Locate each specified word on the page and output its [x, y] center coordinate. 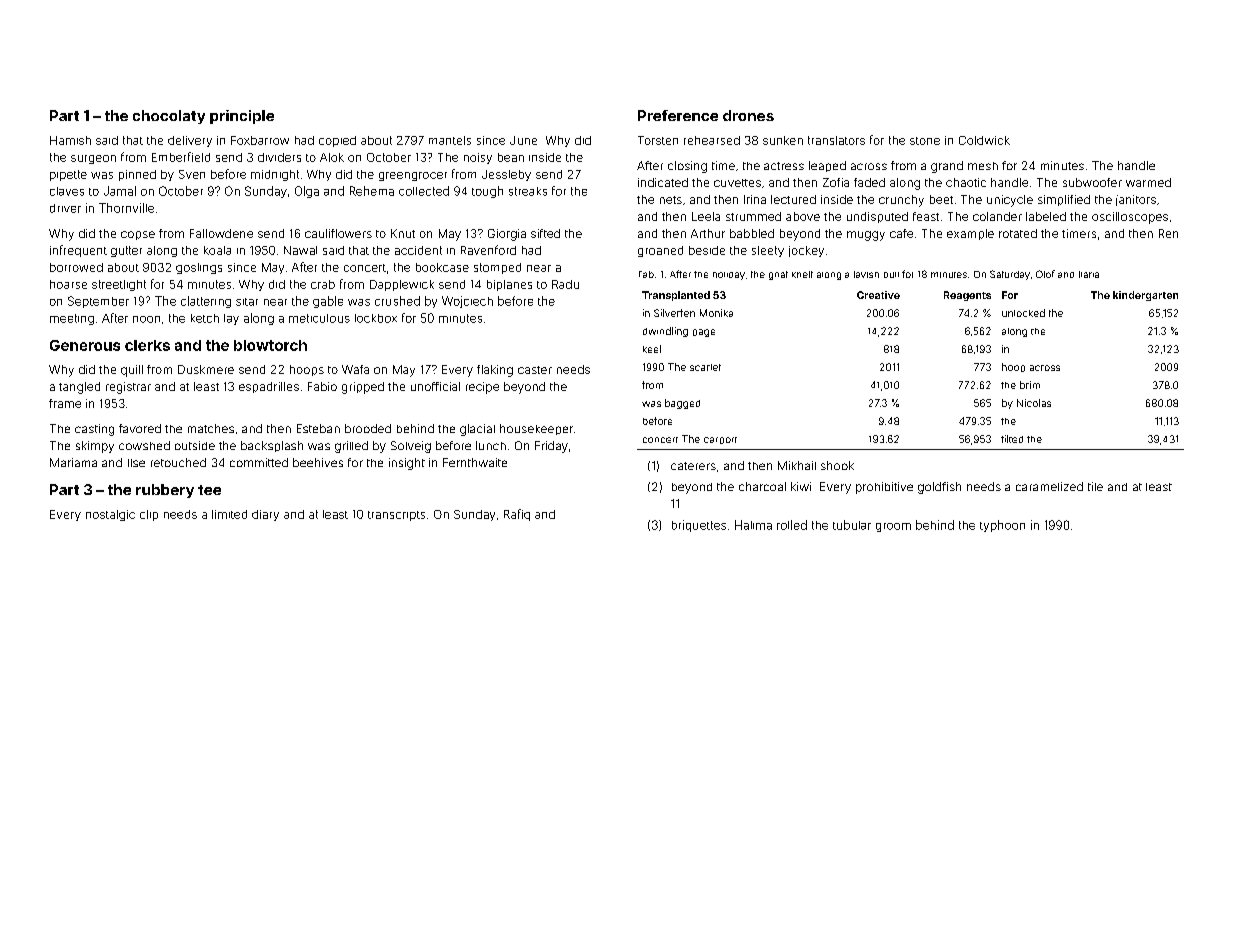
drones [748, 115]
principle [242, 117]
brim [1030, 385]
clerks [147, 345]
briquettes [699, 526]
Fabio [322, 386]
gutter [126, 251]
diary [265, 515]
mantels [450, 140]
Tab [646, 274]
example [970, 234]
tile [1095, 486]
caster [535, 370]
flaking [495, 371]
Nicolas [1034, 403]
